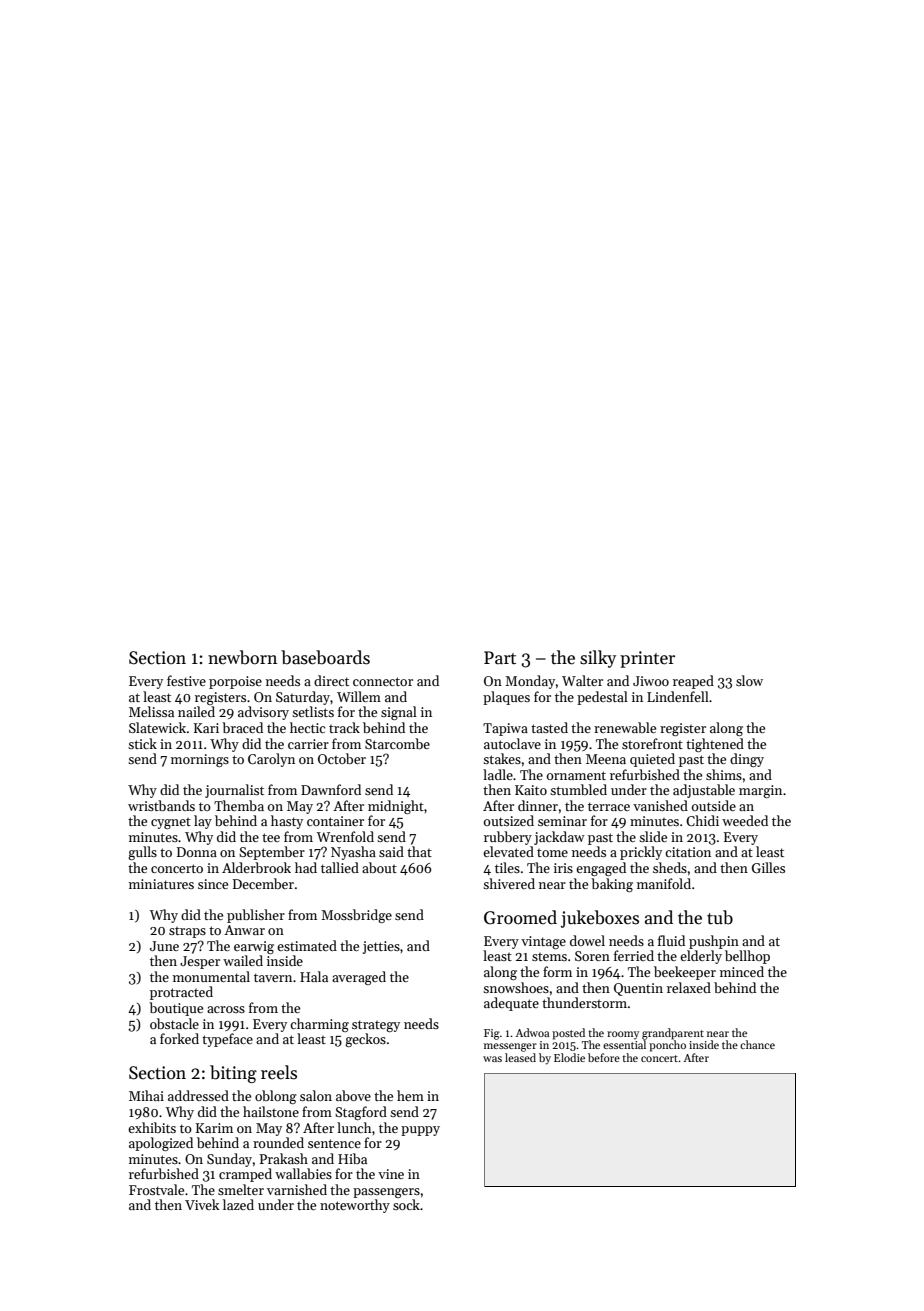 This screenshot has width=924, height=1311. I want to click on Part, so click(500, 658).
